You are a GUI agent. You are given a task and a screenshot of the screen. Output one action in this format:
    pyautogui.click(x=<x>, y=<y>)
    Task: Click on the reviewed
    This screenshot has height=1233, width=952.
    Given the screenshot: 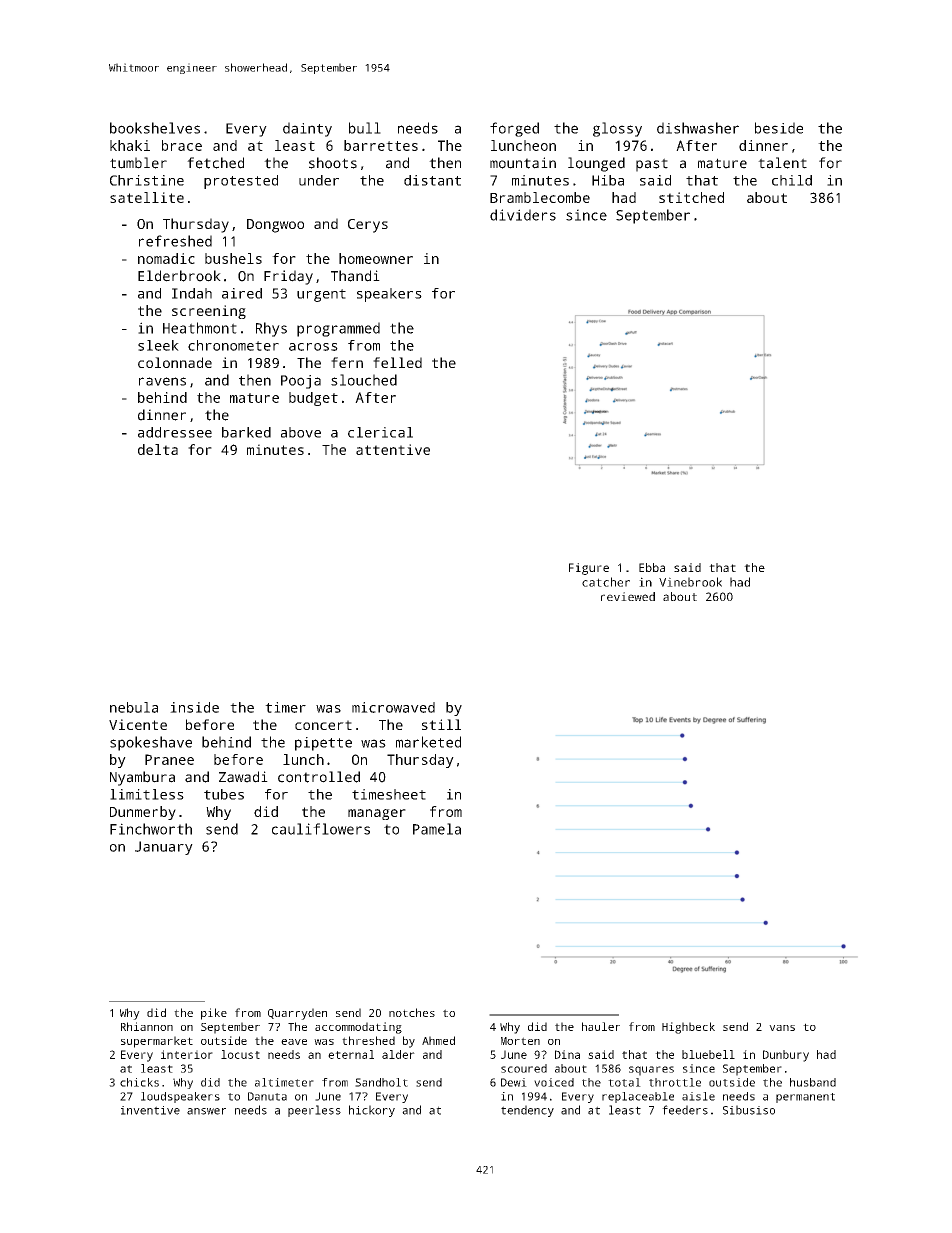 What is the action you would take?
    pyautogui.click(x=628, y=596)
